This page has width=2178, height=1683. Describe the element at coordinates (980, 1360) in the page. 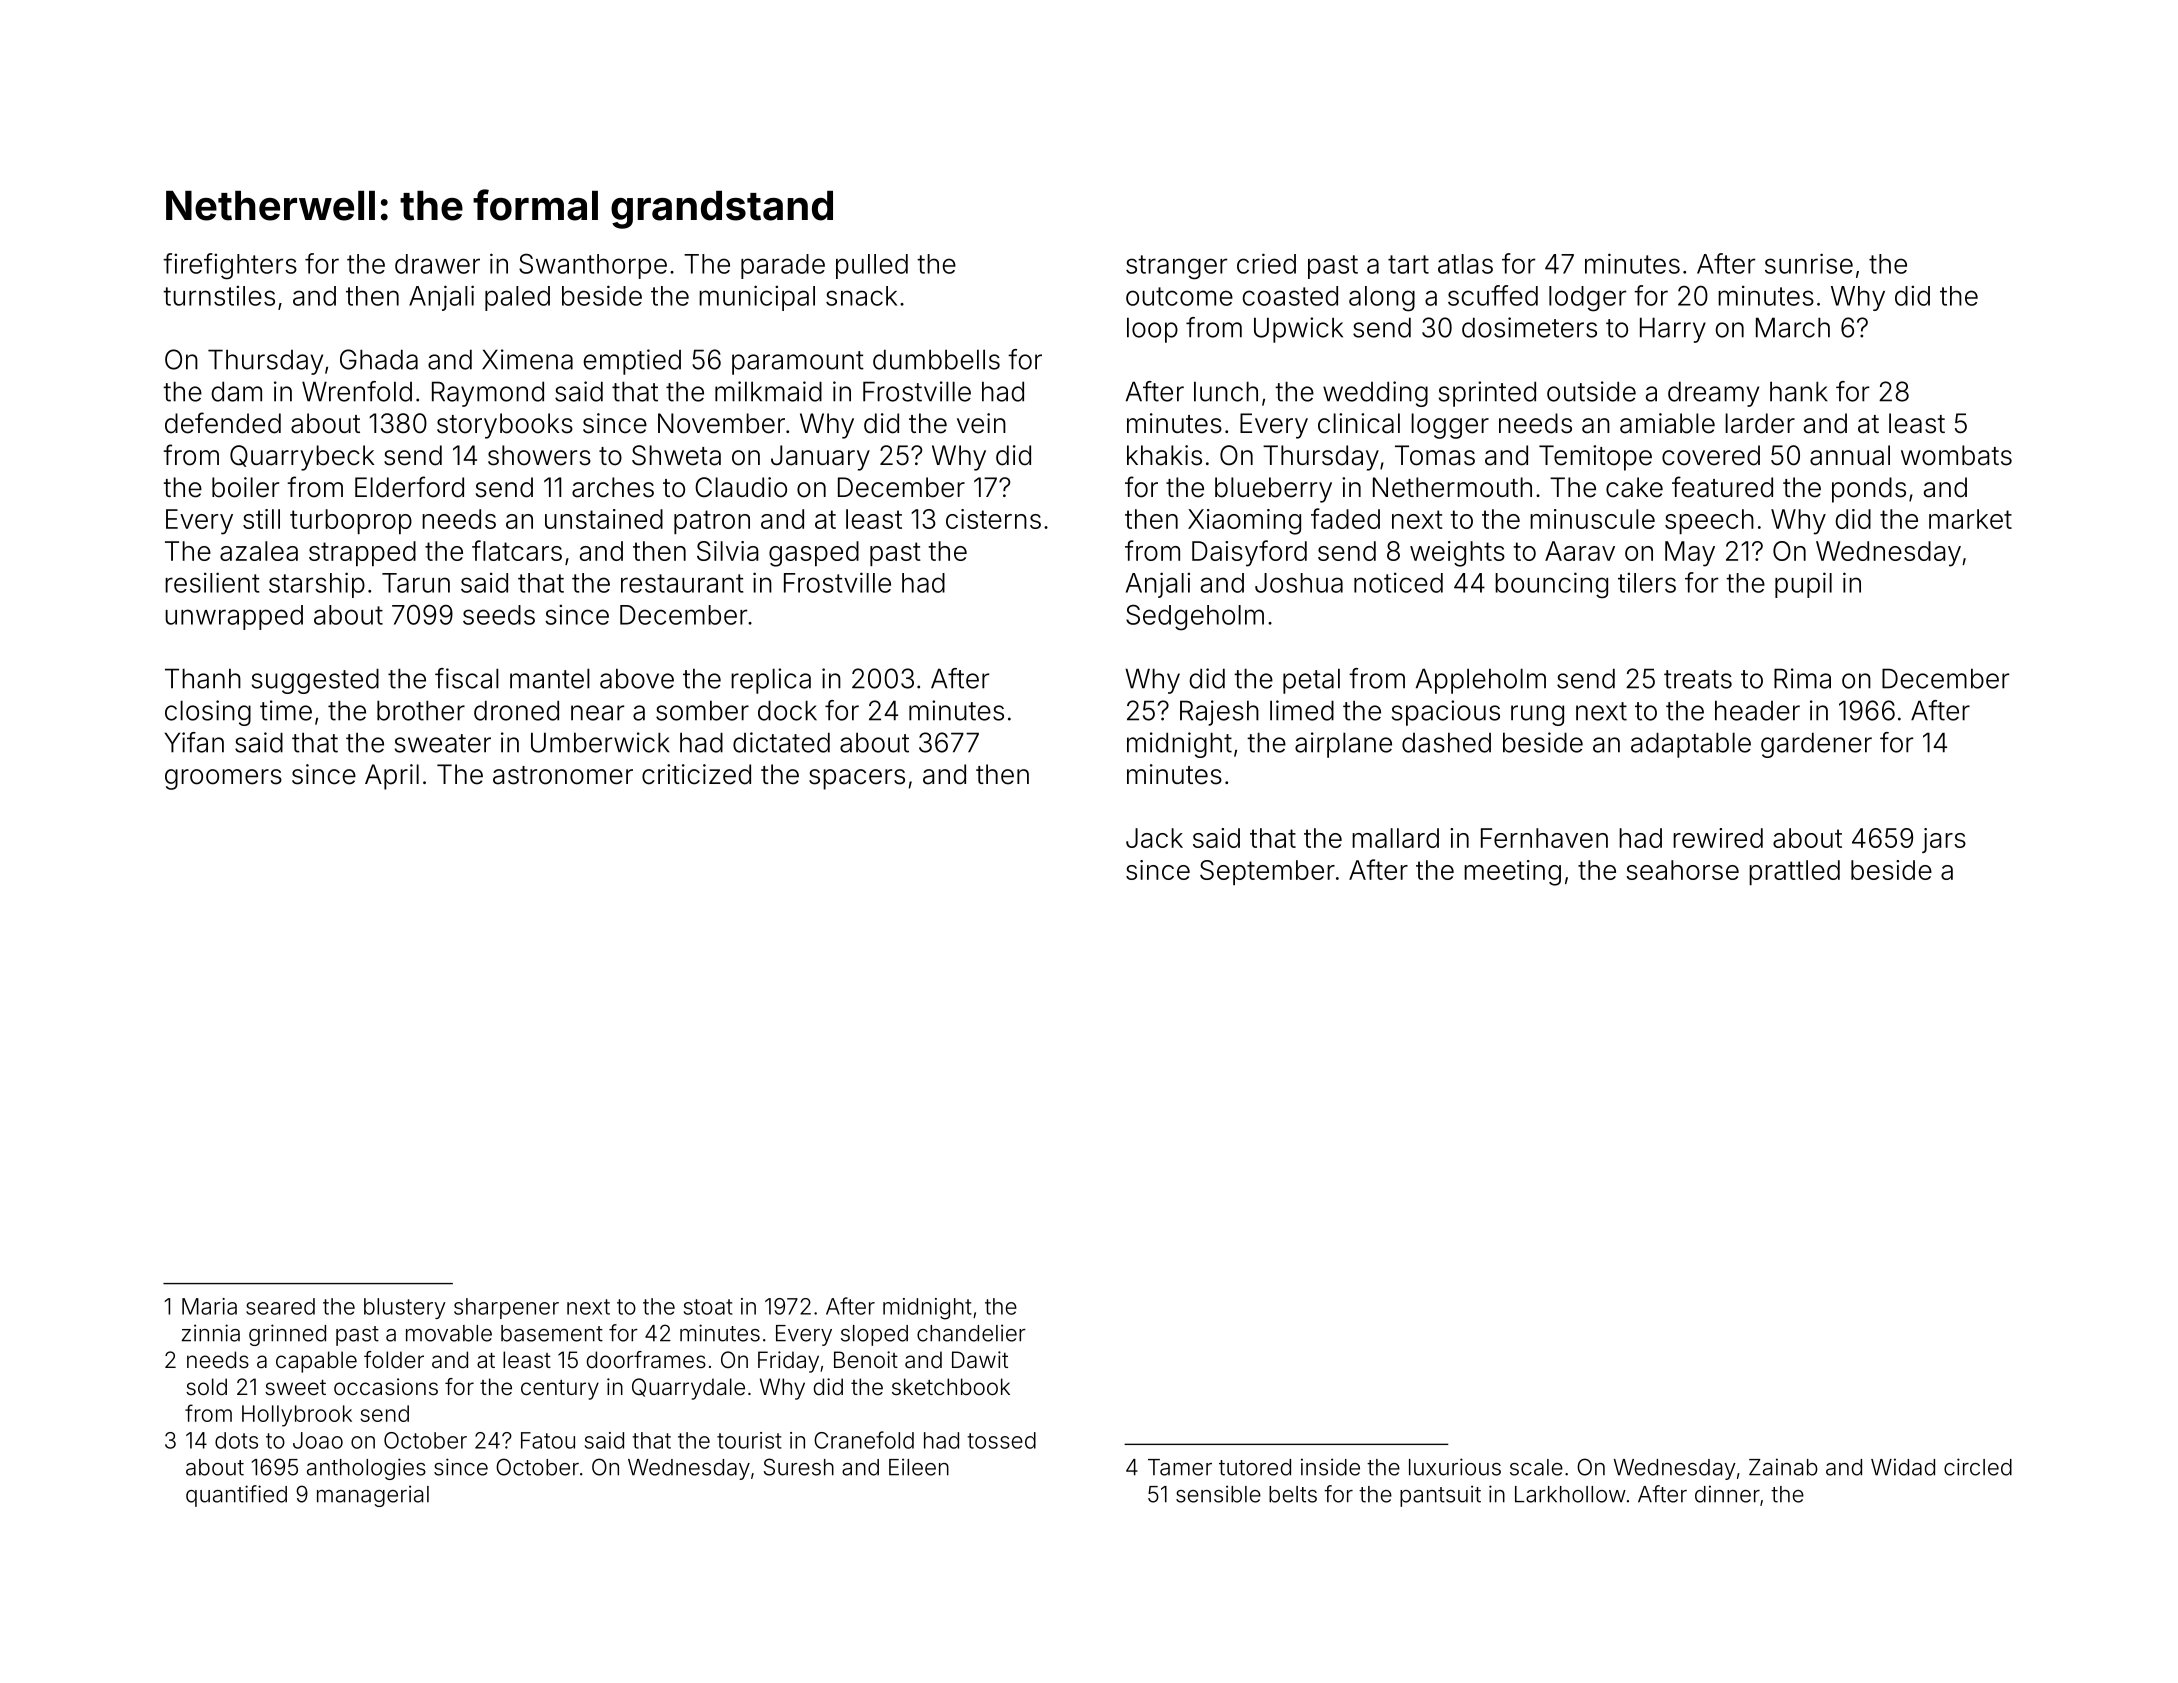

I see `Dawit` at that location.
